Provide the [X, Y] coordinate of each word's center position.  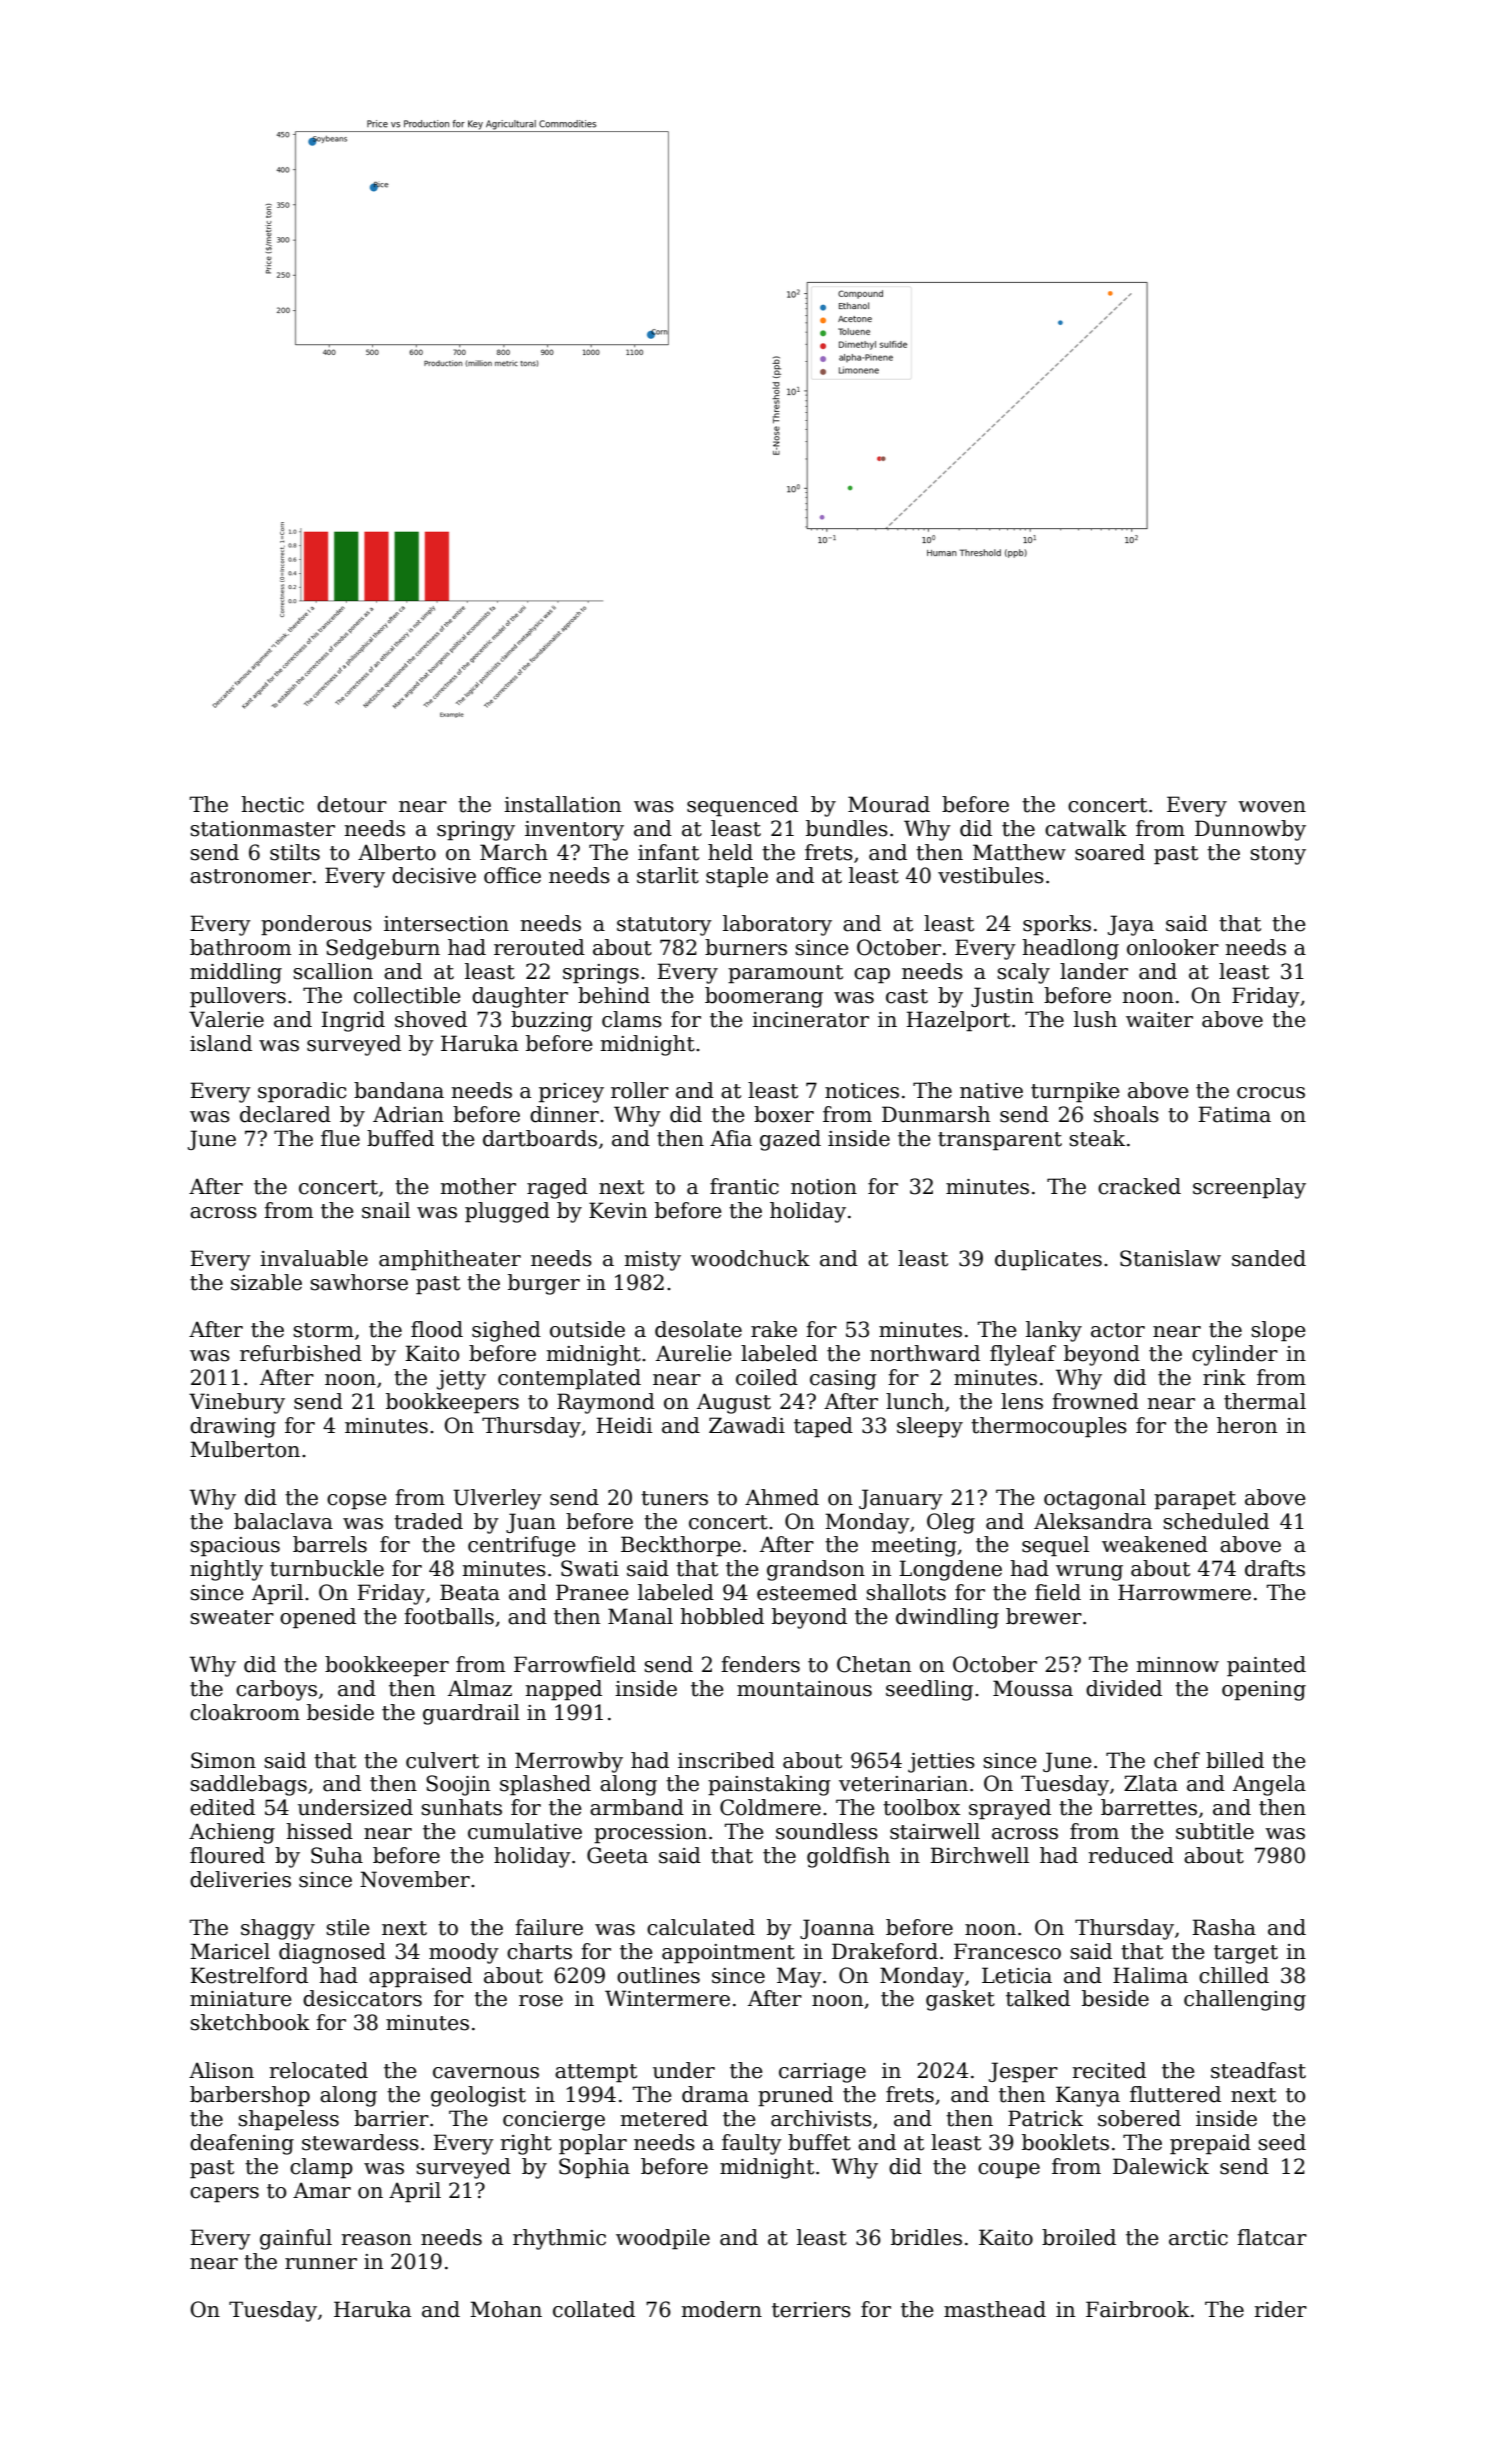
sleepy [930, 1427]
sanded [1269, 1258]
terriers [811, 2310]
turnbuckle [327, 1568]
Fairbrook [1138, 2309]
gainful [296, 2239]
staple [737, 877]
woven [1272, 807]
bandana [399, 1090]
